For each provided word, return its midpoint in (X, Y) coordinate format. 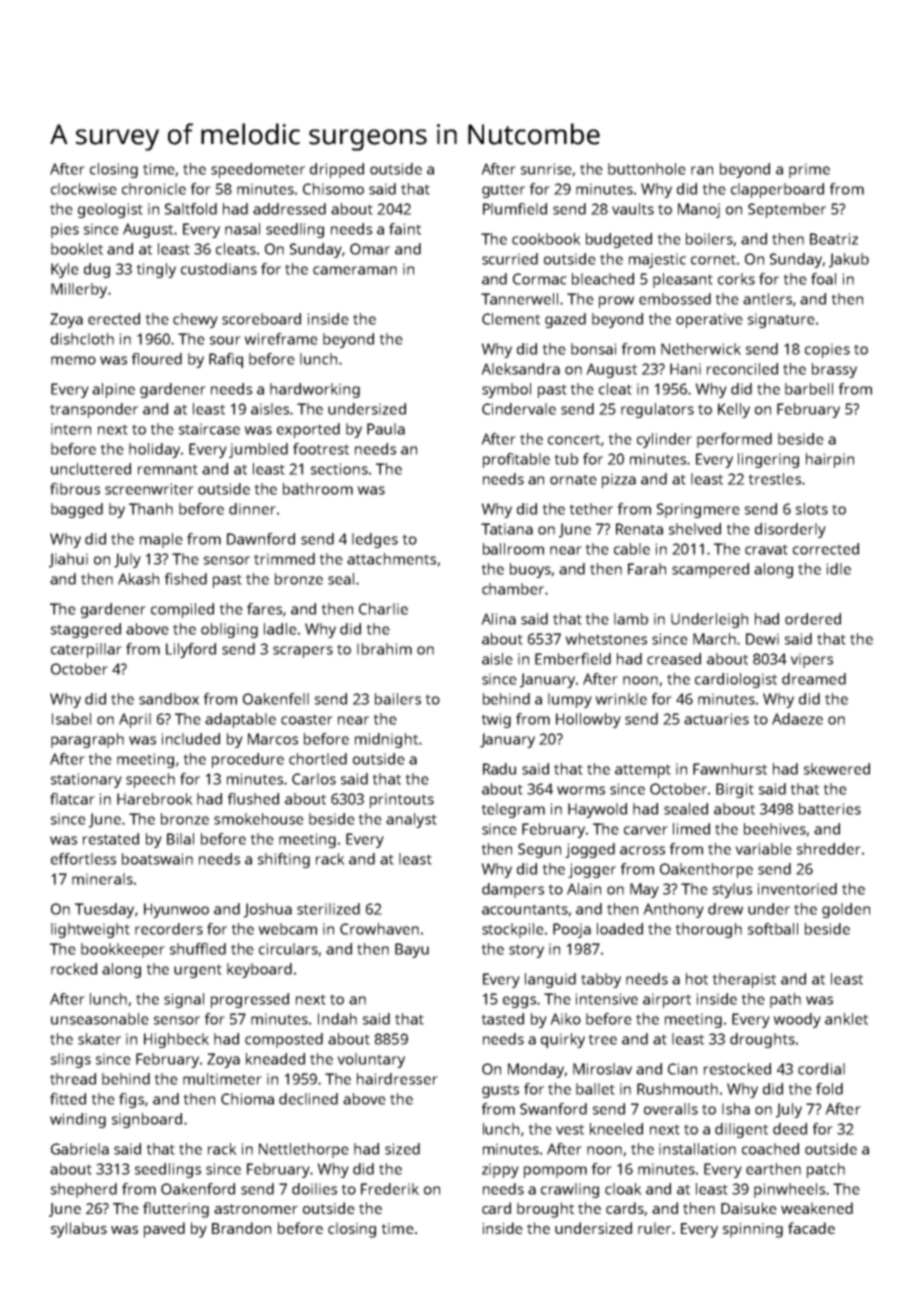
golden (846, 910)
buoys (530, 570)
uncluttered (91, 469)
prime (809, 170)
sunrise (546, 169)
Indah (337, 1019)
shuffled (198, 949)
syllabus (79, 1230)
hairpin (830, 460)
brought (545, 1210)
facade (811, 1228)
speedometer (258, 170)
